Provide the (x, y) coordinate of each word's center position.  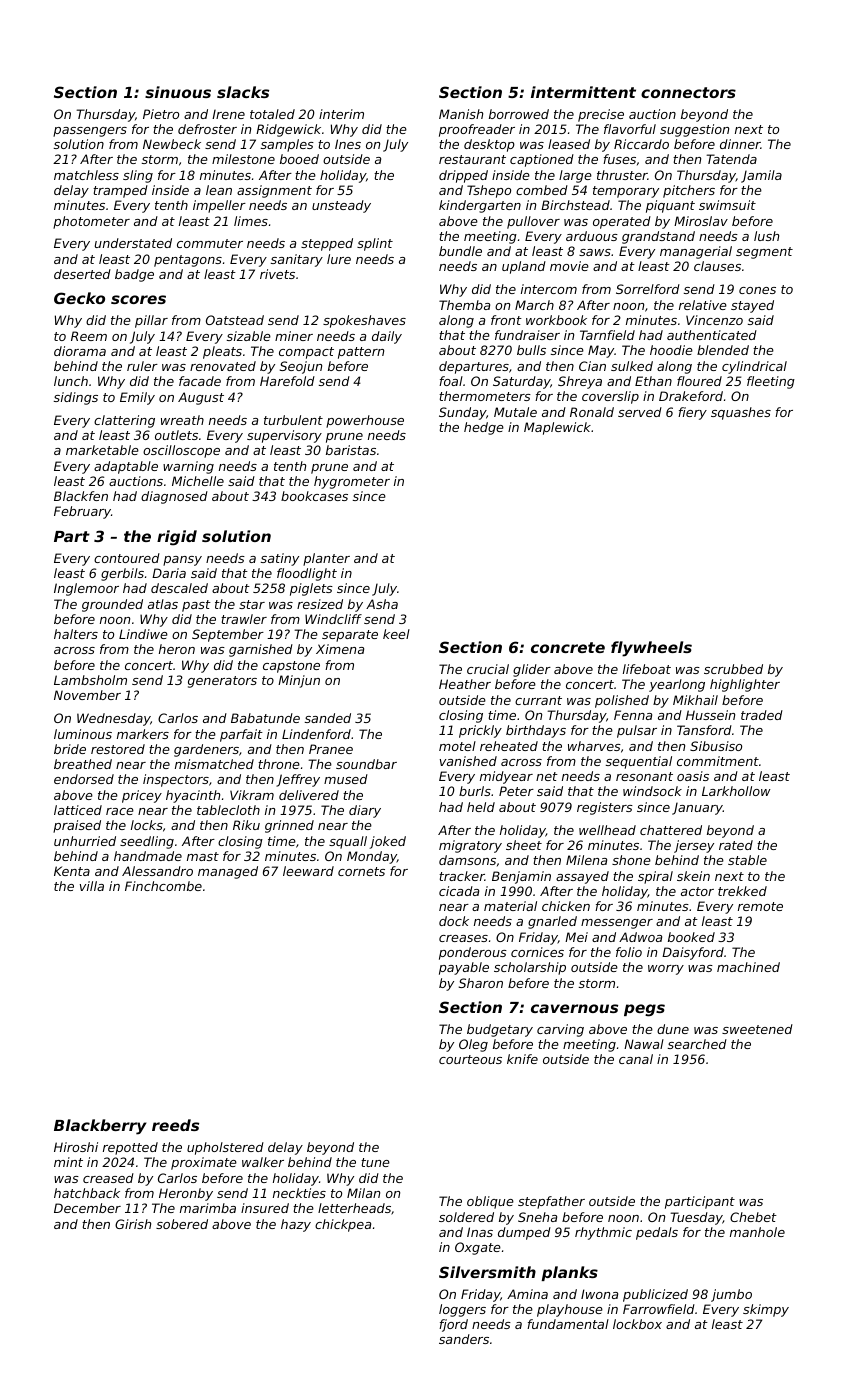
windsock (652, 791)
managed (228, 872)
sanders (464, 1339)
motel (457, 746)
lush (766, 236)
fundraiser (527, 335)
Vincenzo (714, 320)
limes (251, 221)
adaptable (126, 467)
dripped (463, 176)
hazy (296, 1225)
